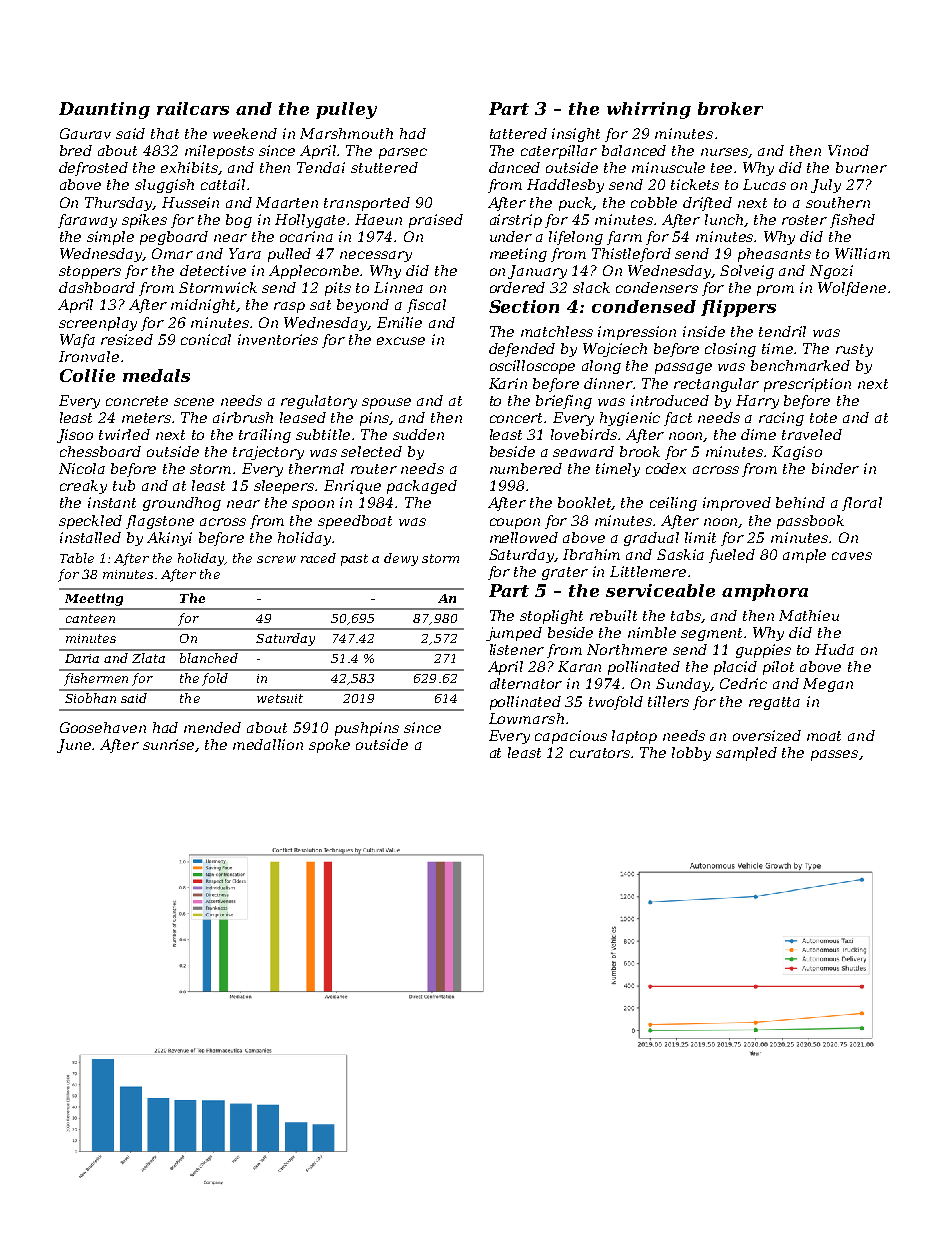 This image has height=1233, width=952. What do you see at coordinates (436, 221) in the image?
I see `praised` at bounding box center [436, 221].
